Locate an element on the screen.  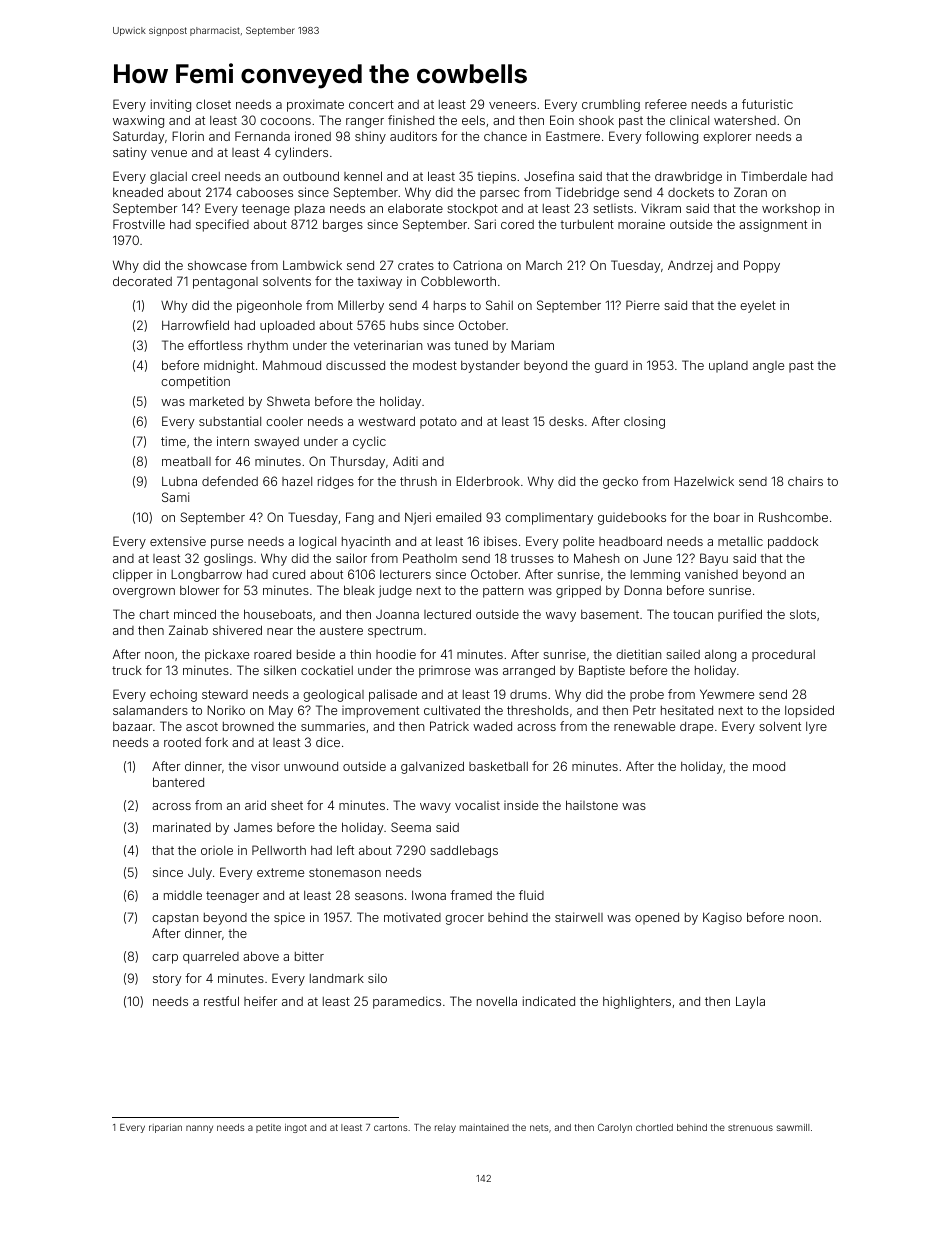
strenuous is located at coordinates (750, 1127).
